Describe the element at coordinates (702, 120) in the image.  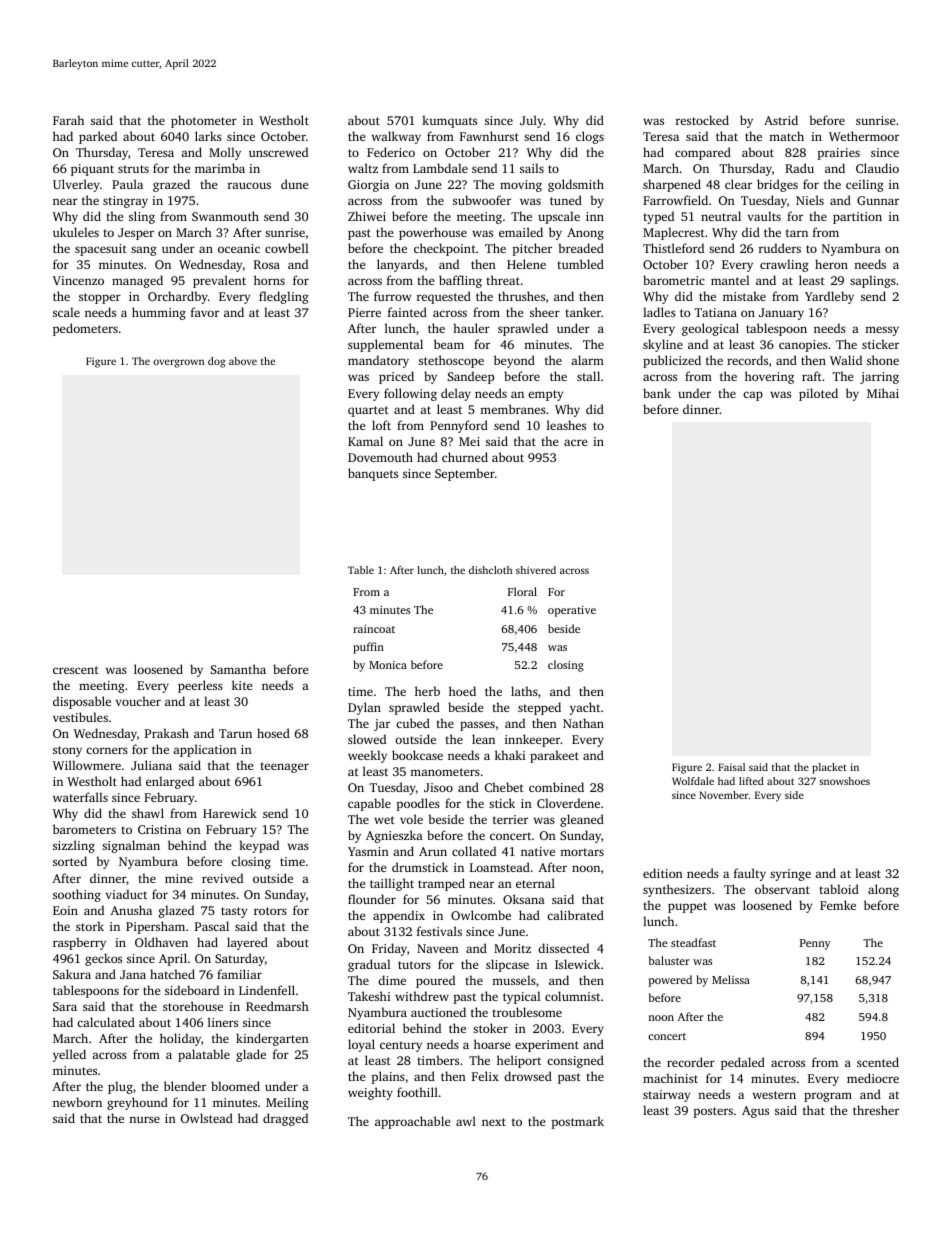
I see `restocked` at that location.
